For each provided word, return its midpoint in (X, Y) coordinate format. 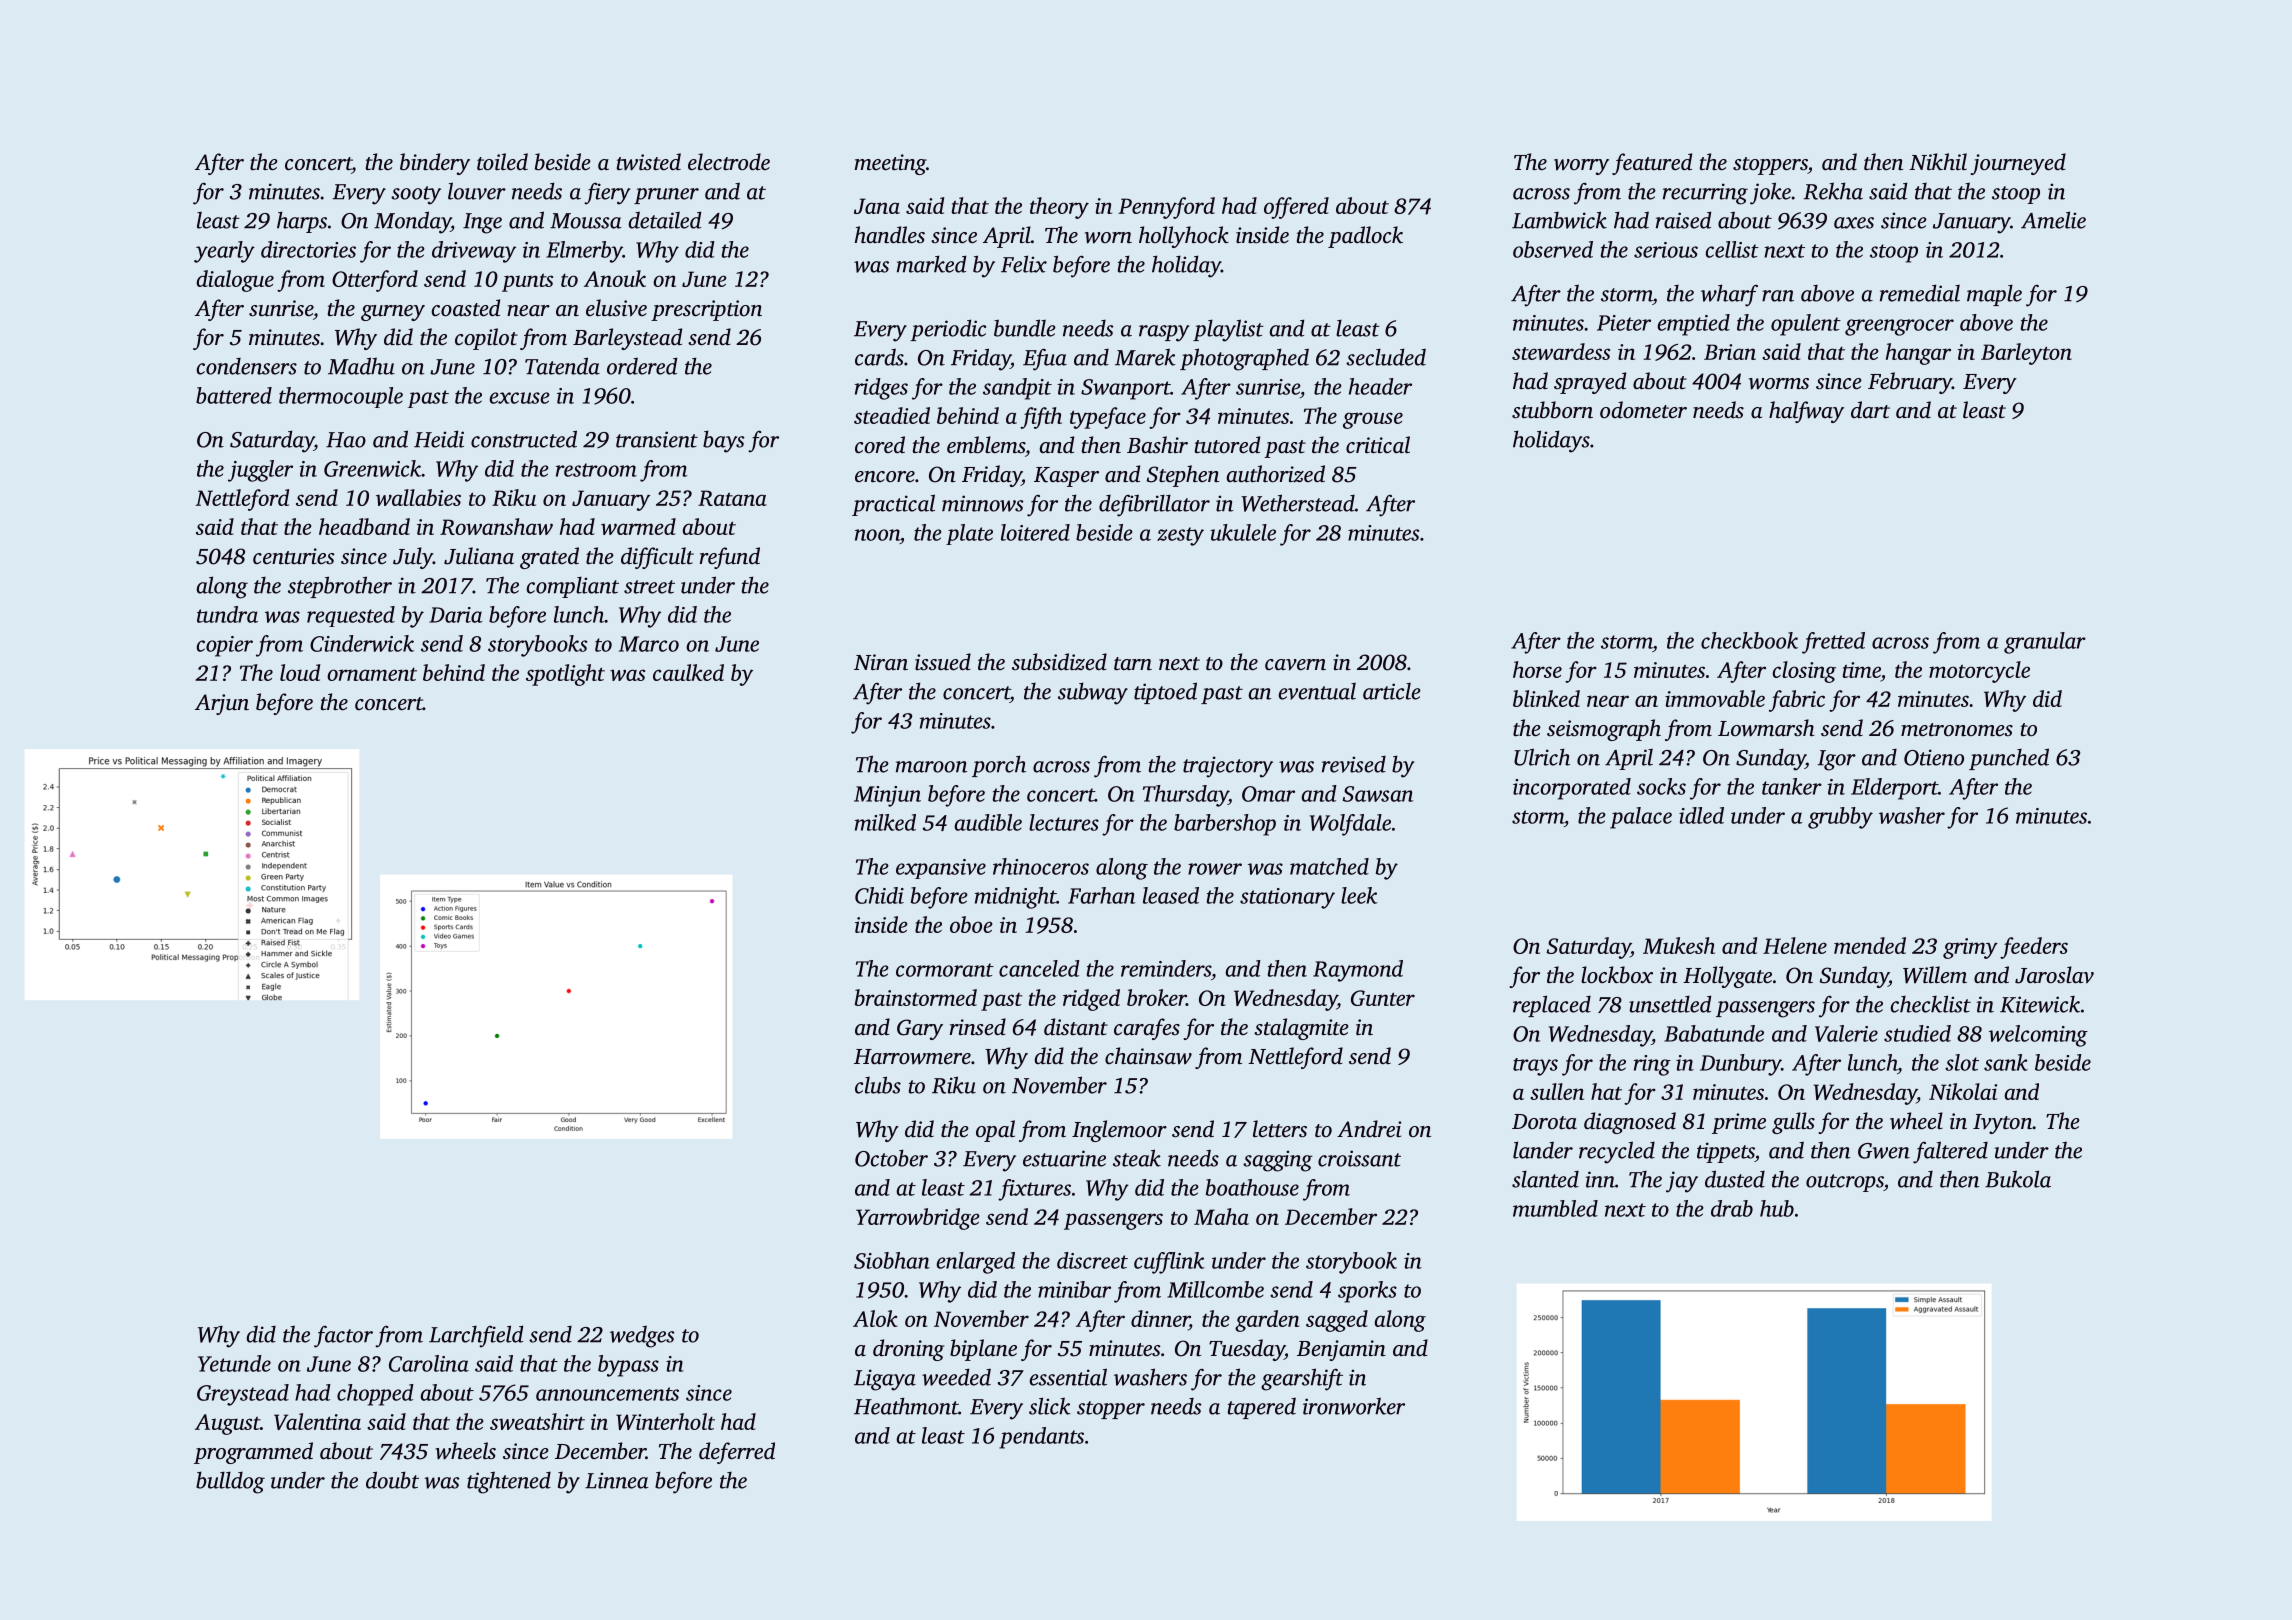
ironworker (1354, 1406)
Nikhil (1938, 161)
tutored (1227, 445)
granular (2045, 643)
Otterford (375, 281)
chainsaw (1148, 1056)
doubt (392, 1480)
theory (1059, 208)
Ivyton (2002, 1124)
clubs (878, 1085)
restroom (596, 470)
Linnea (617, 1480)
